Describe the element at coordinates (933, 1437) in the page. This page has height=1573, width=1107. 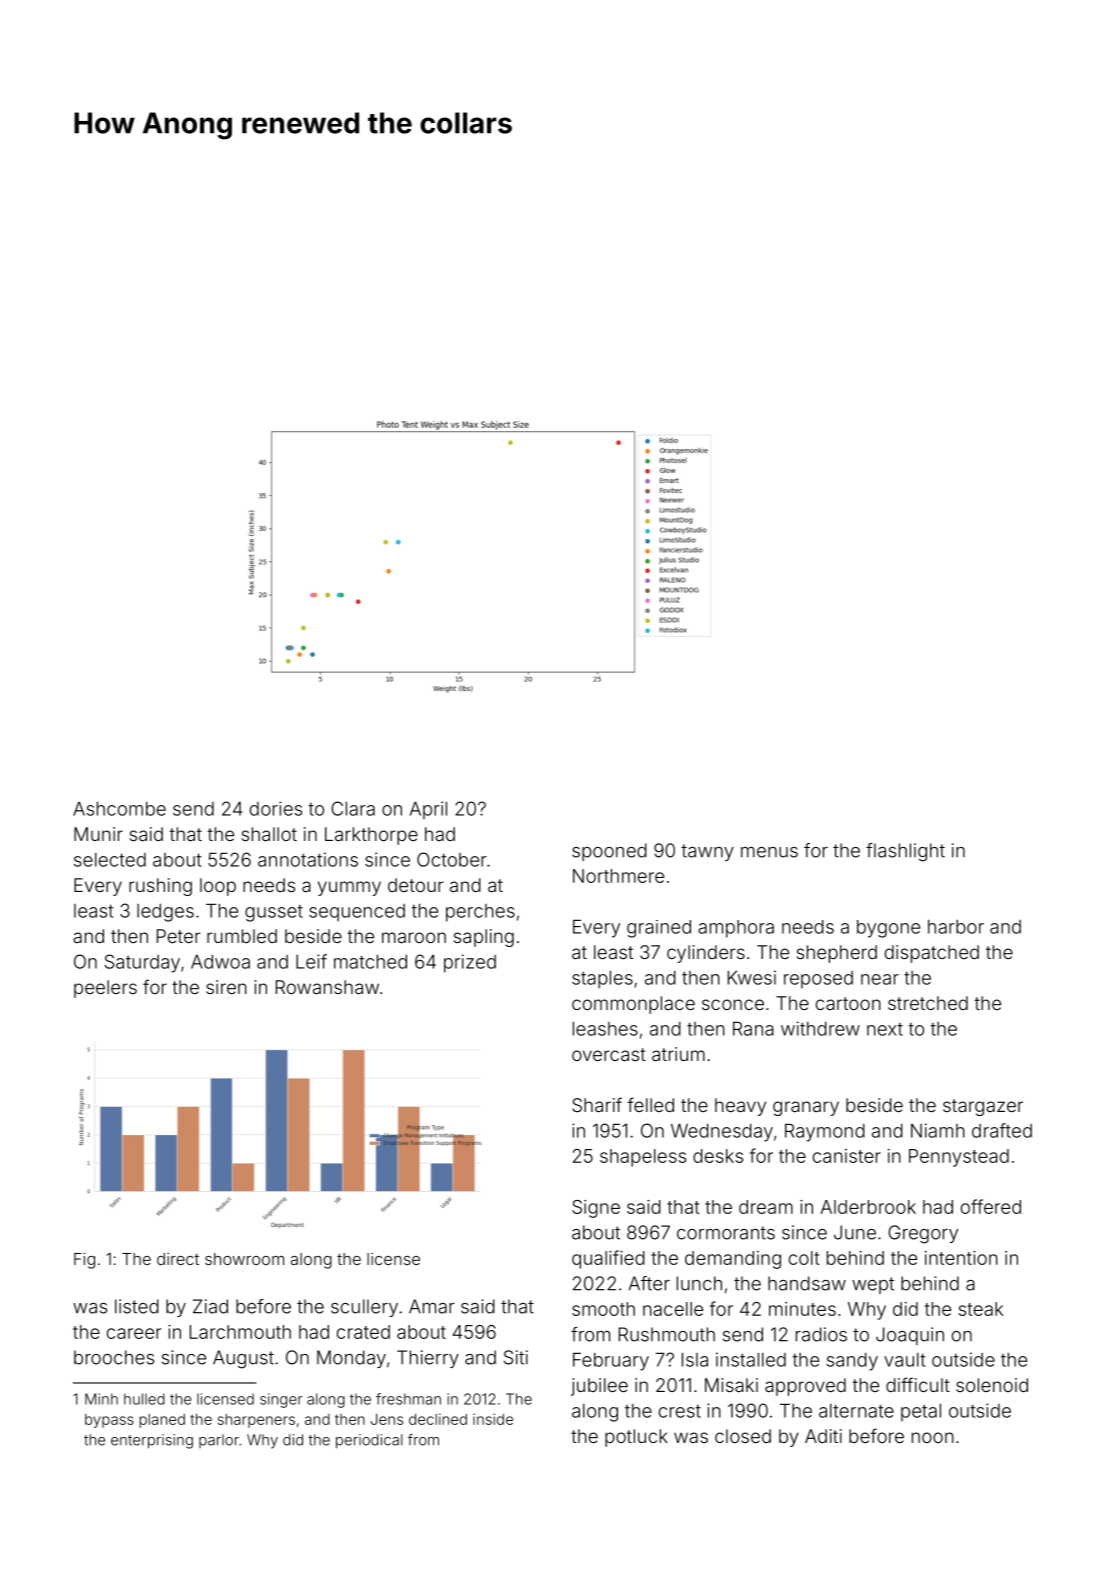
I see `noon` at that location.
